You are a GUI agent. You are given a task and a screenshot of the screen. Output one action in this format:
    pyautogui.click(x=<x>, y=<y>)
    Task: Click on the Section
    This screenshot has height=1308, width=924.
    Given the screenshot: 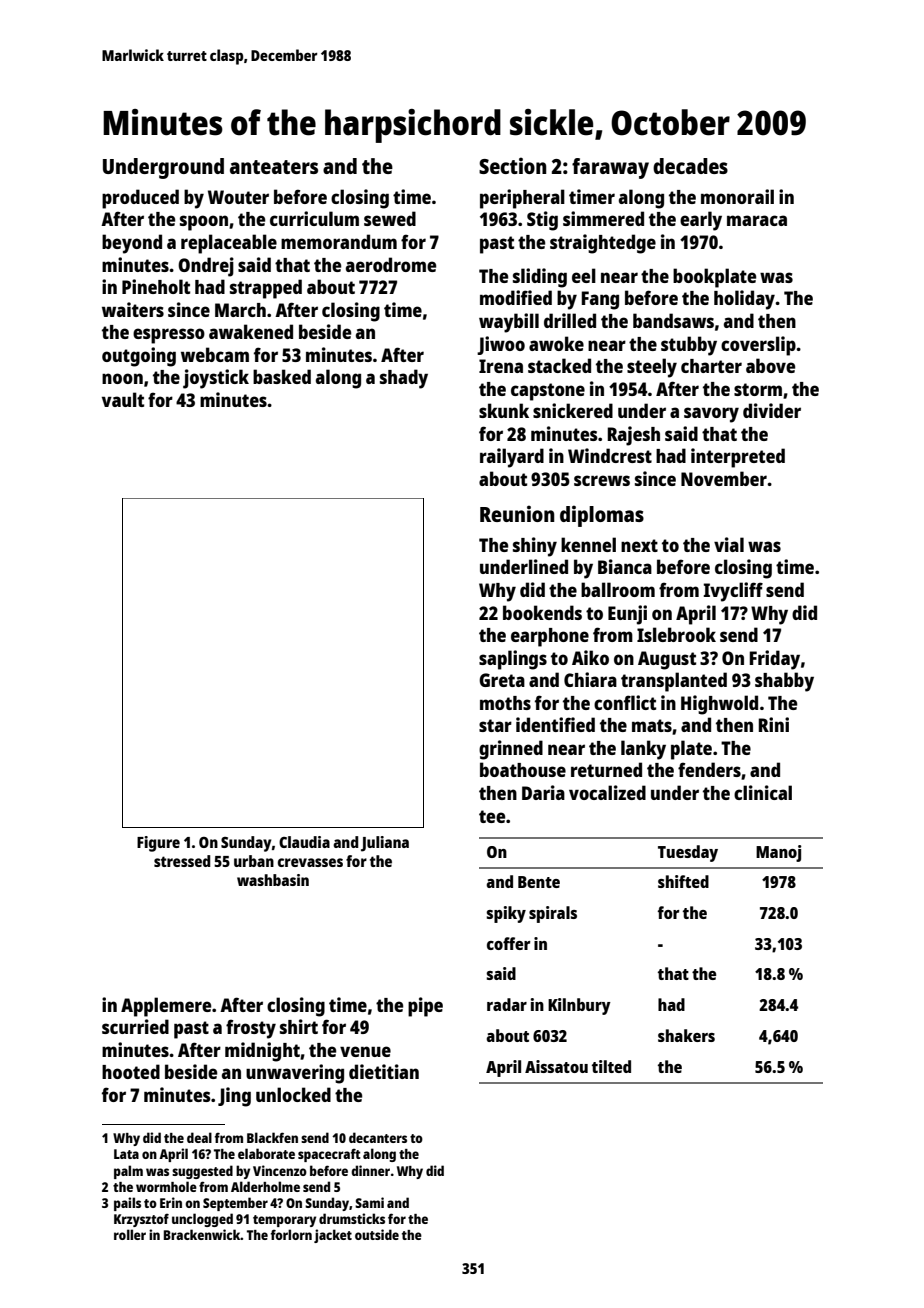 What is the action you would take?
    pyautogui.click(x=512, y=165)
